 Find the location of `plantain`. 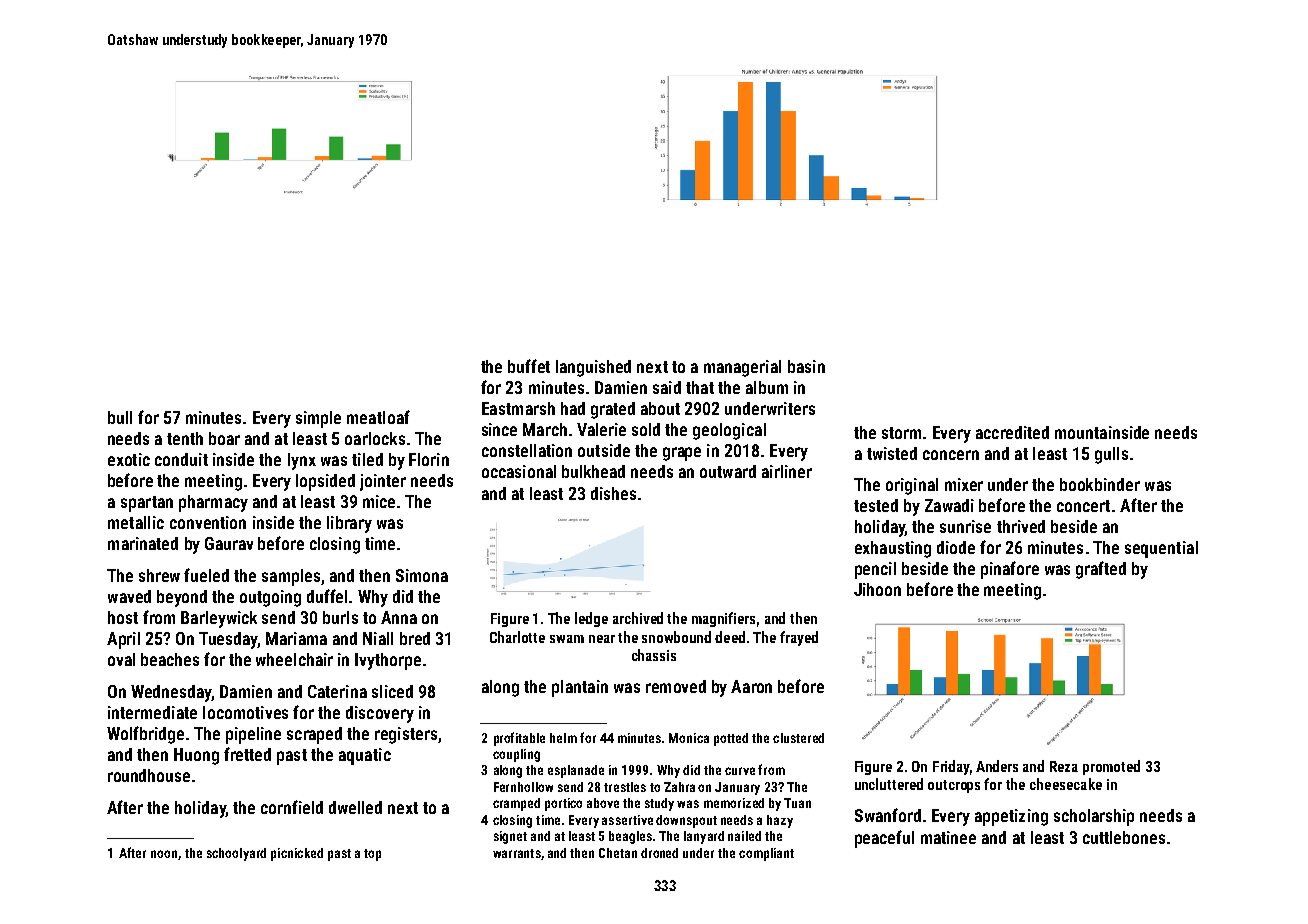

plantain is located at coordinates (580, 688).
